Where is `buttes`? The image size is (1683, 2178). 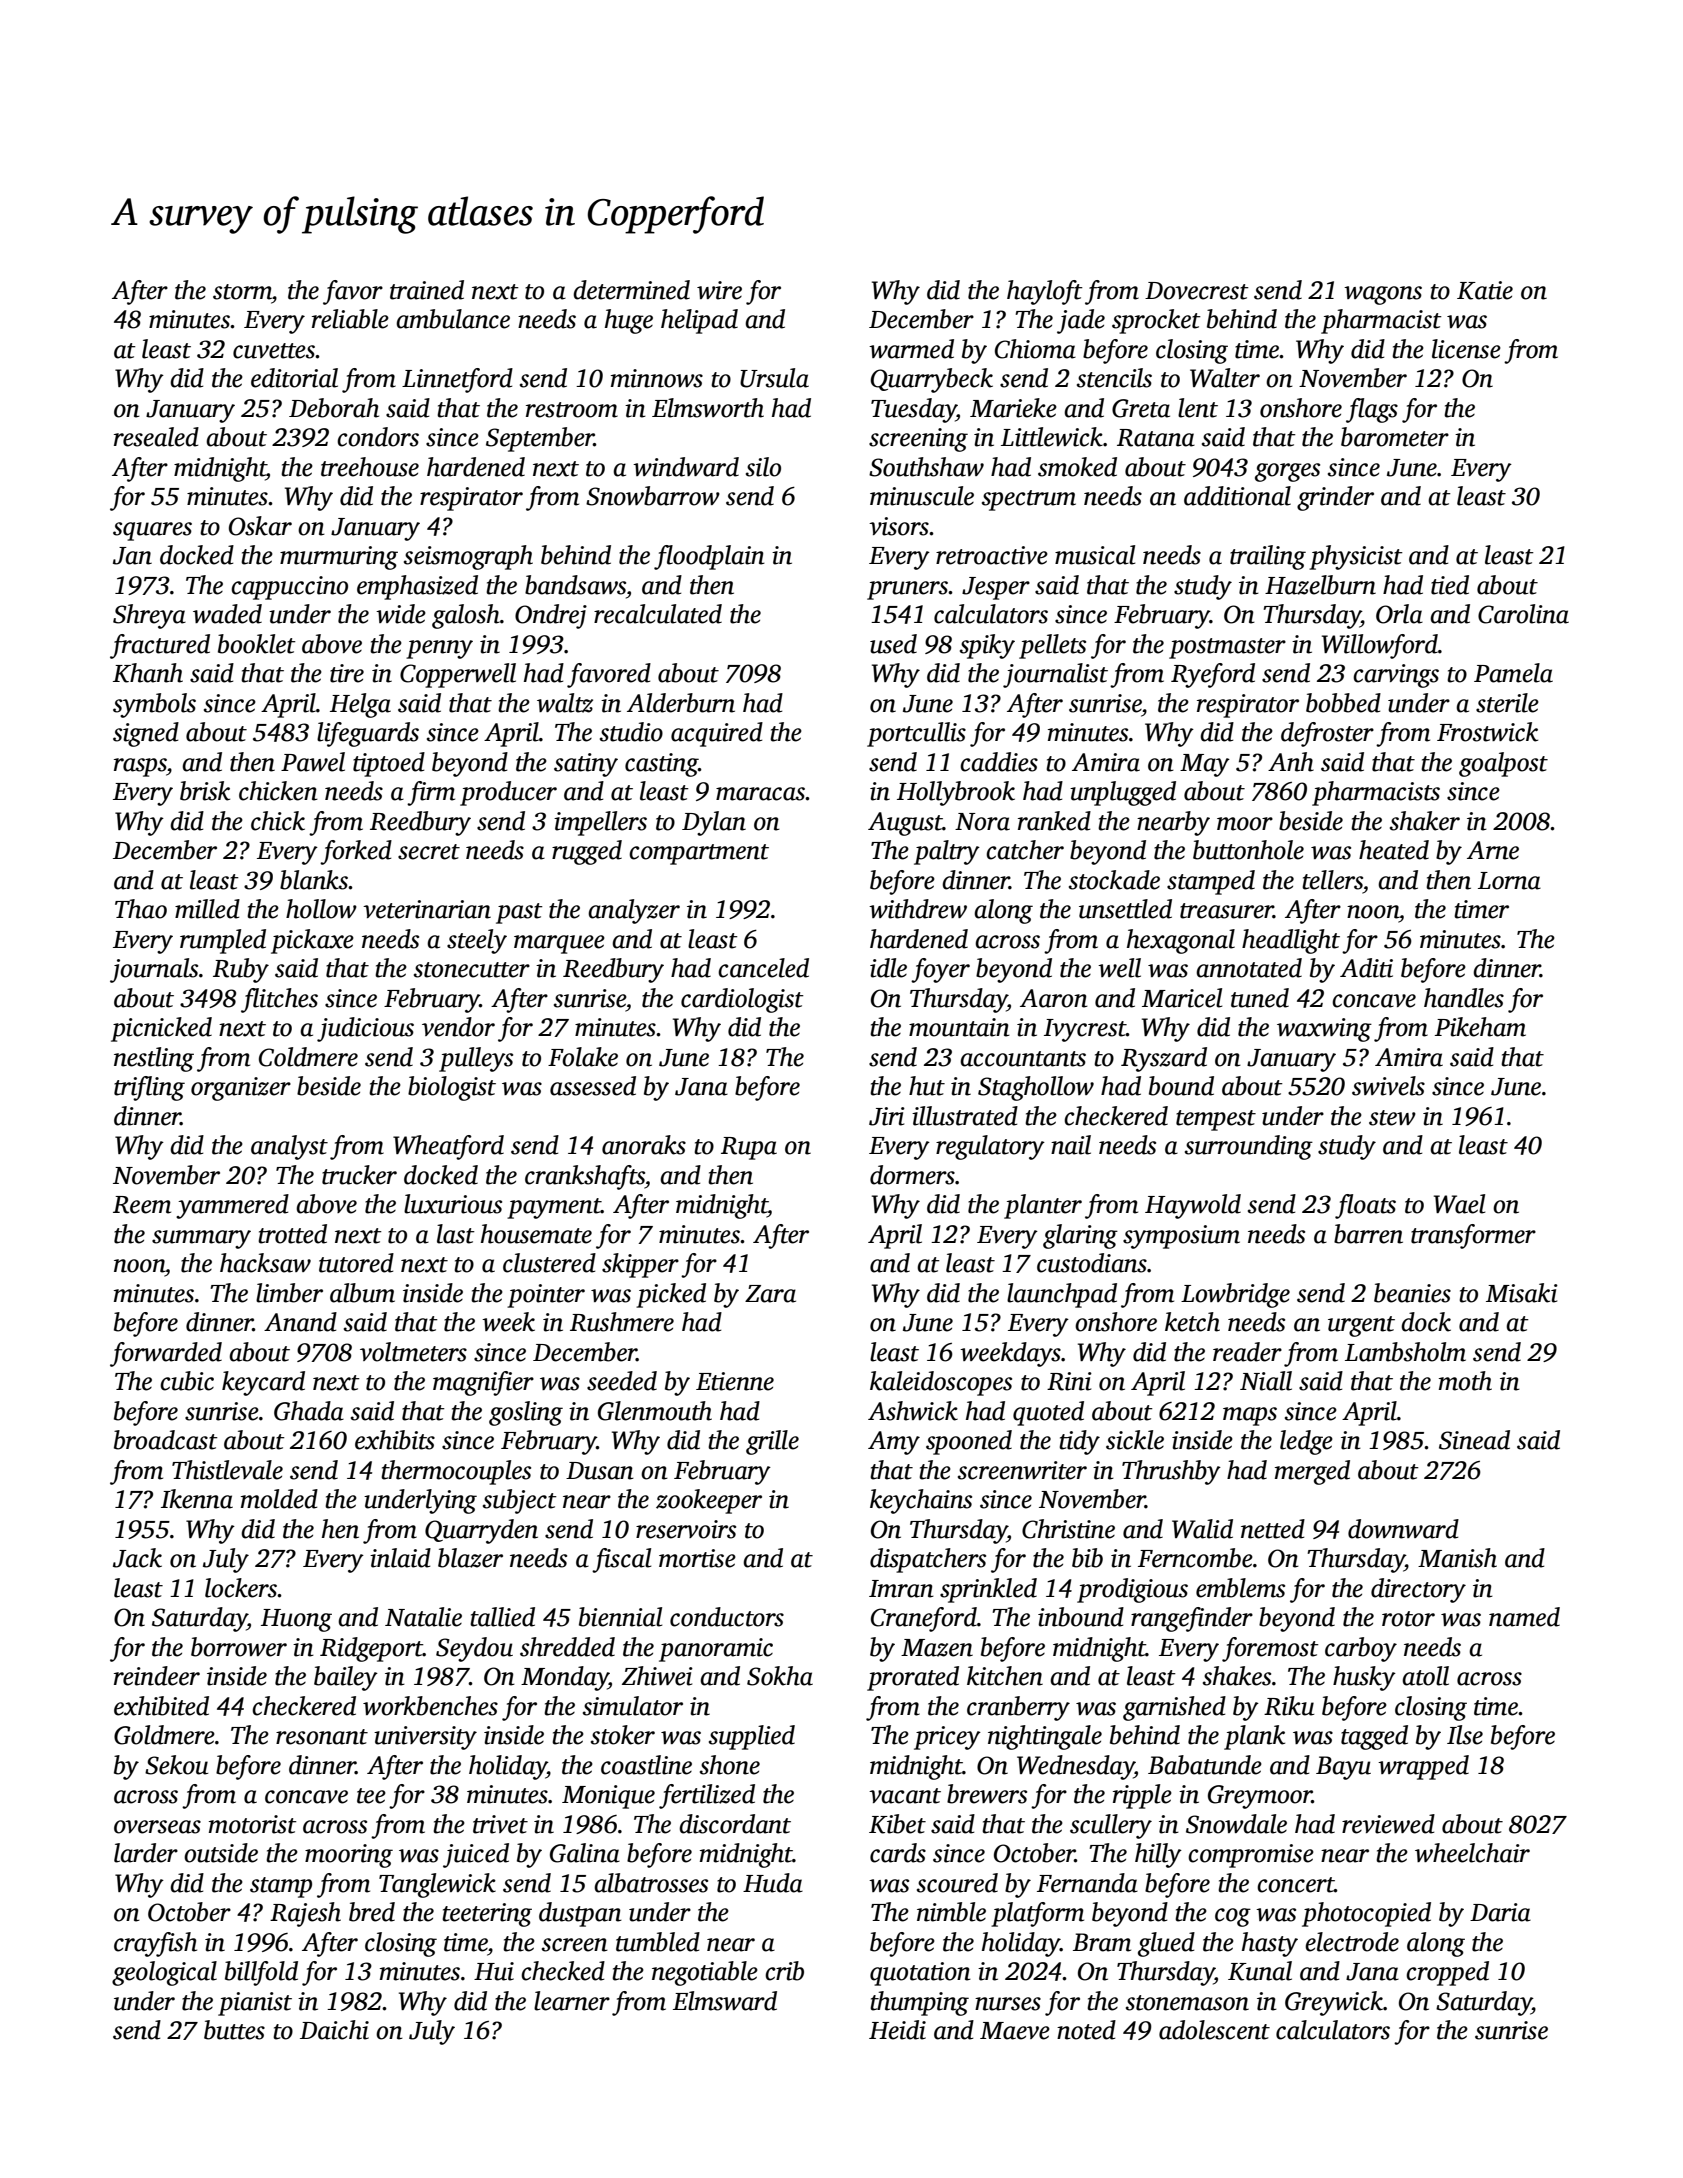
buttes is located at coordinates (234, 2030).
